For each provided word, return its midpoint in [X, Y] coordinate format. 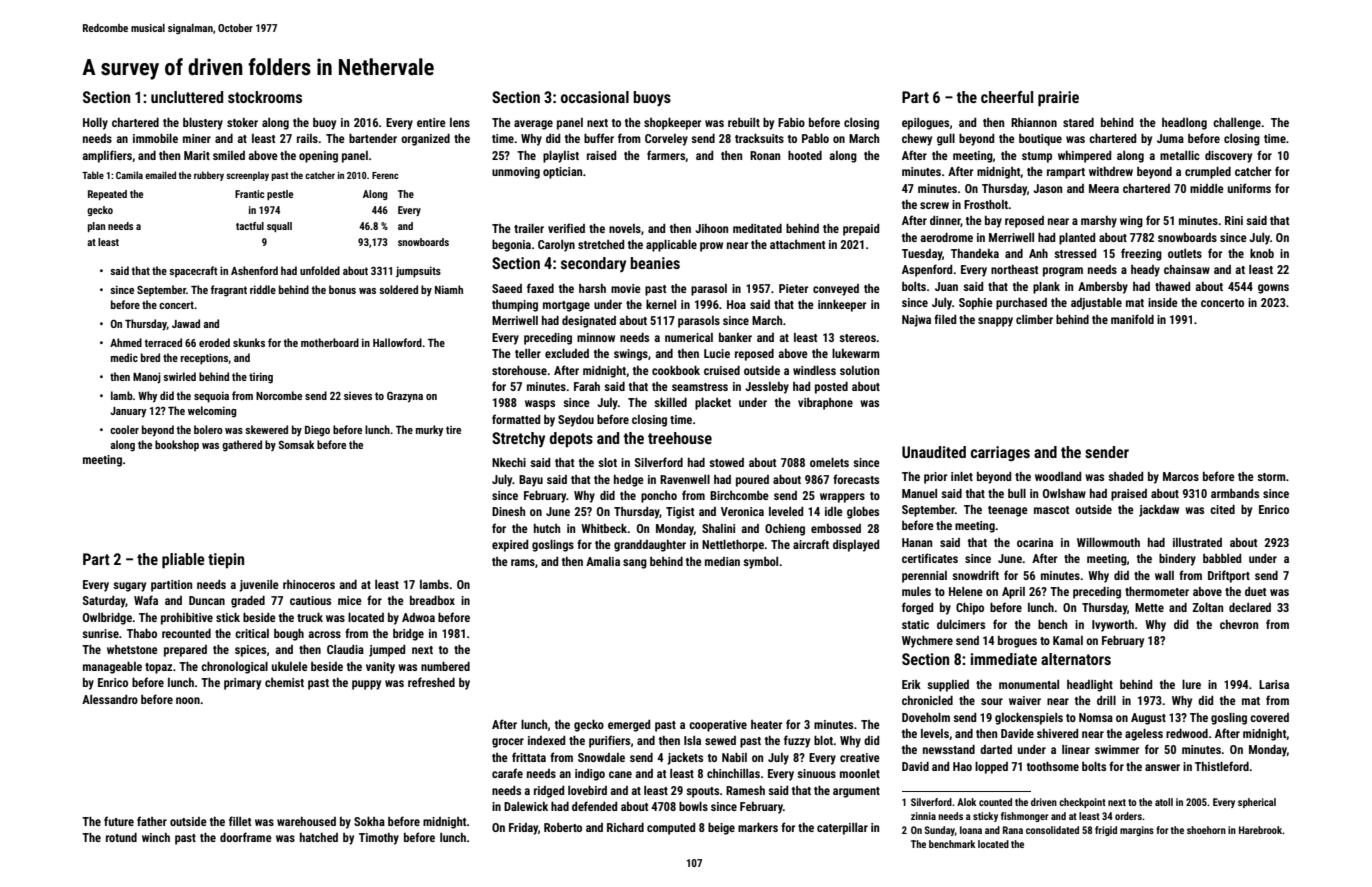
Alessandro [110, 699]
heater [767, 724]
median [722, 561]
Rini [1234, 220]
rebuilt [744, 122]
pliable [183, 561]
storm [1271, 477]
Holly [95, 123]
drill [1106, 700]
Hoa [736, 304]
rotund [121, 837]
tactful [250, 226]
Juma [1170, 138]
